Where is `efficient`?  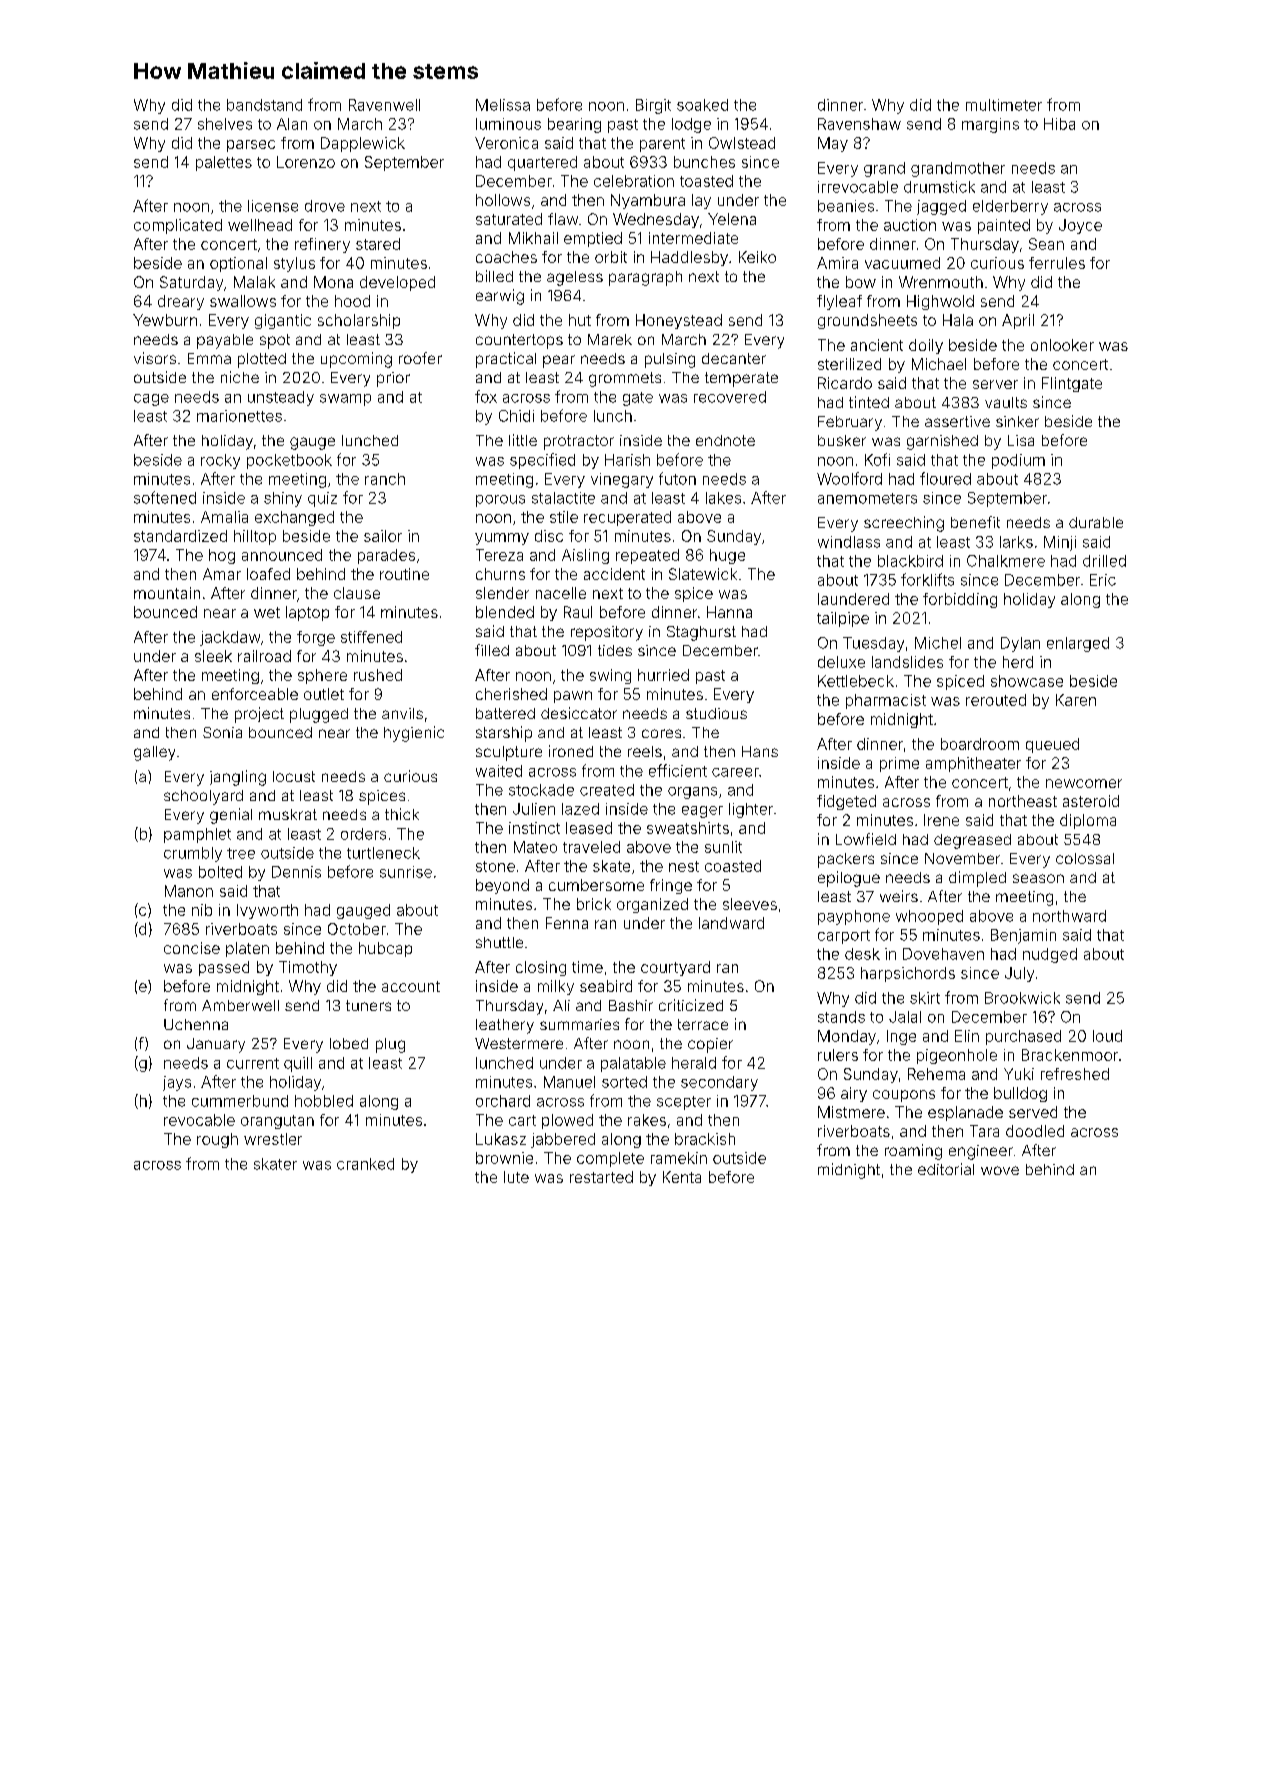
efficient is located at coordinates (678, 770).
